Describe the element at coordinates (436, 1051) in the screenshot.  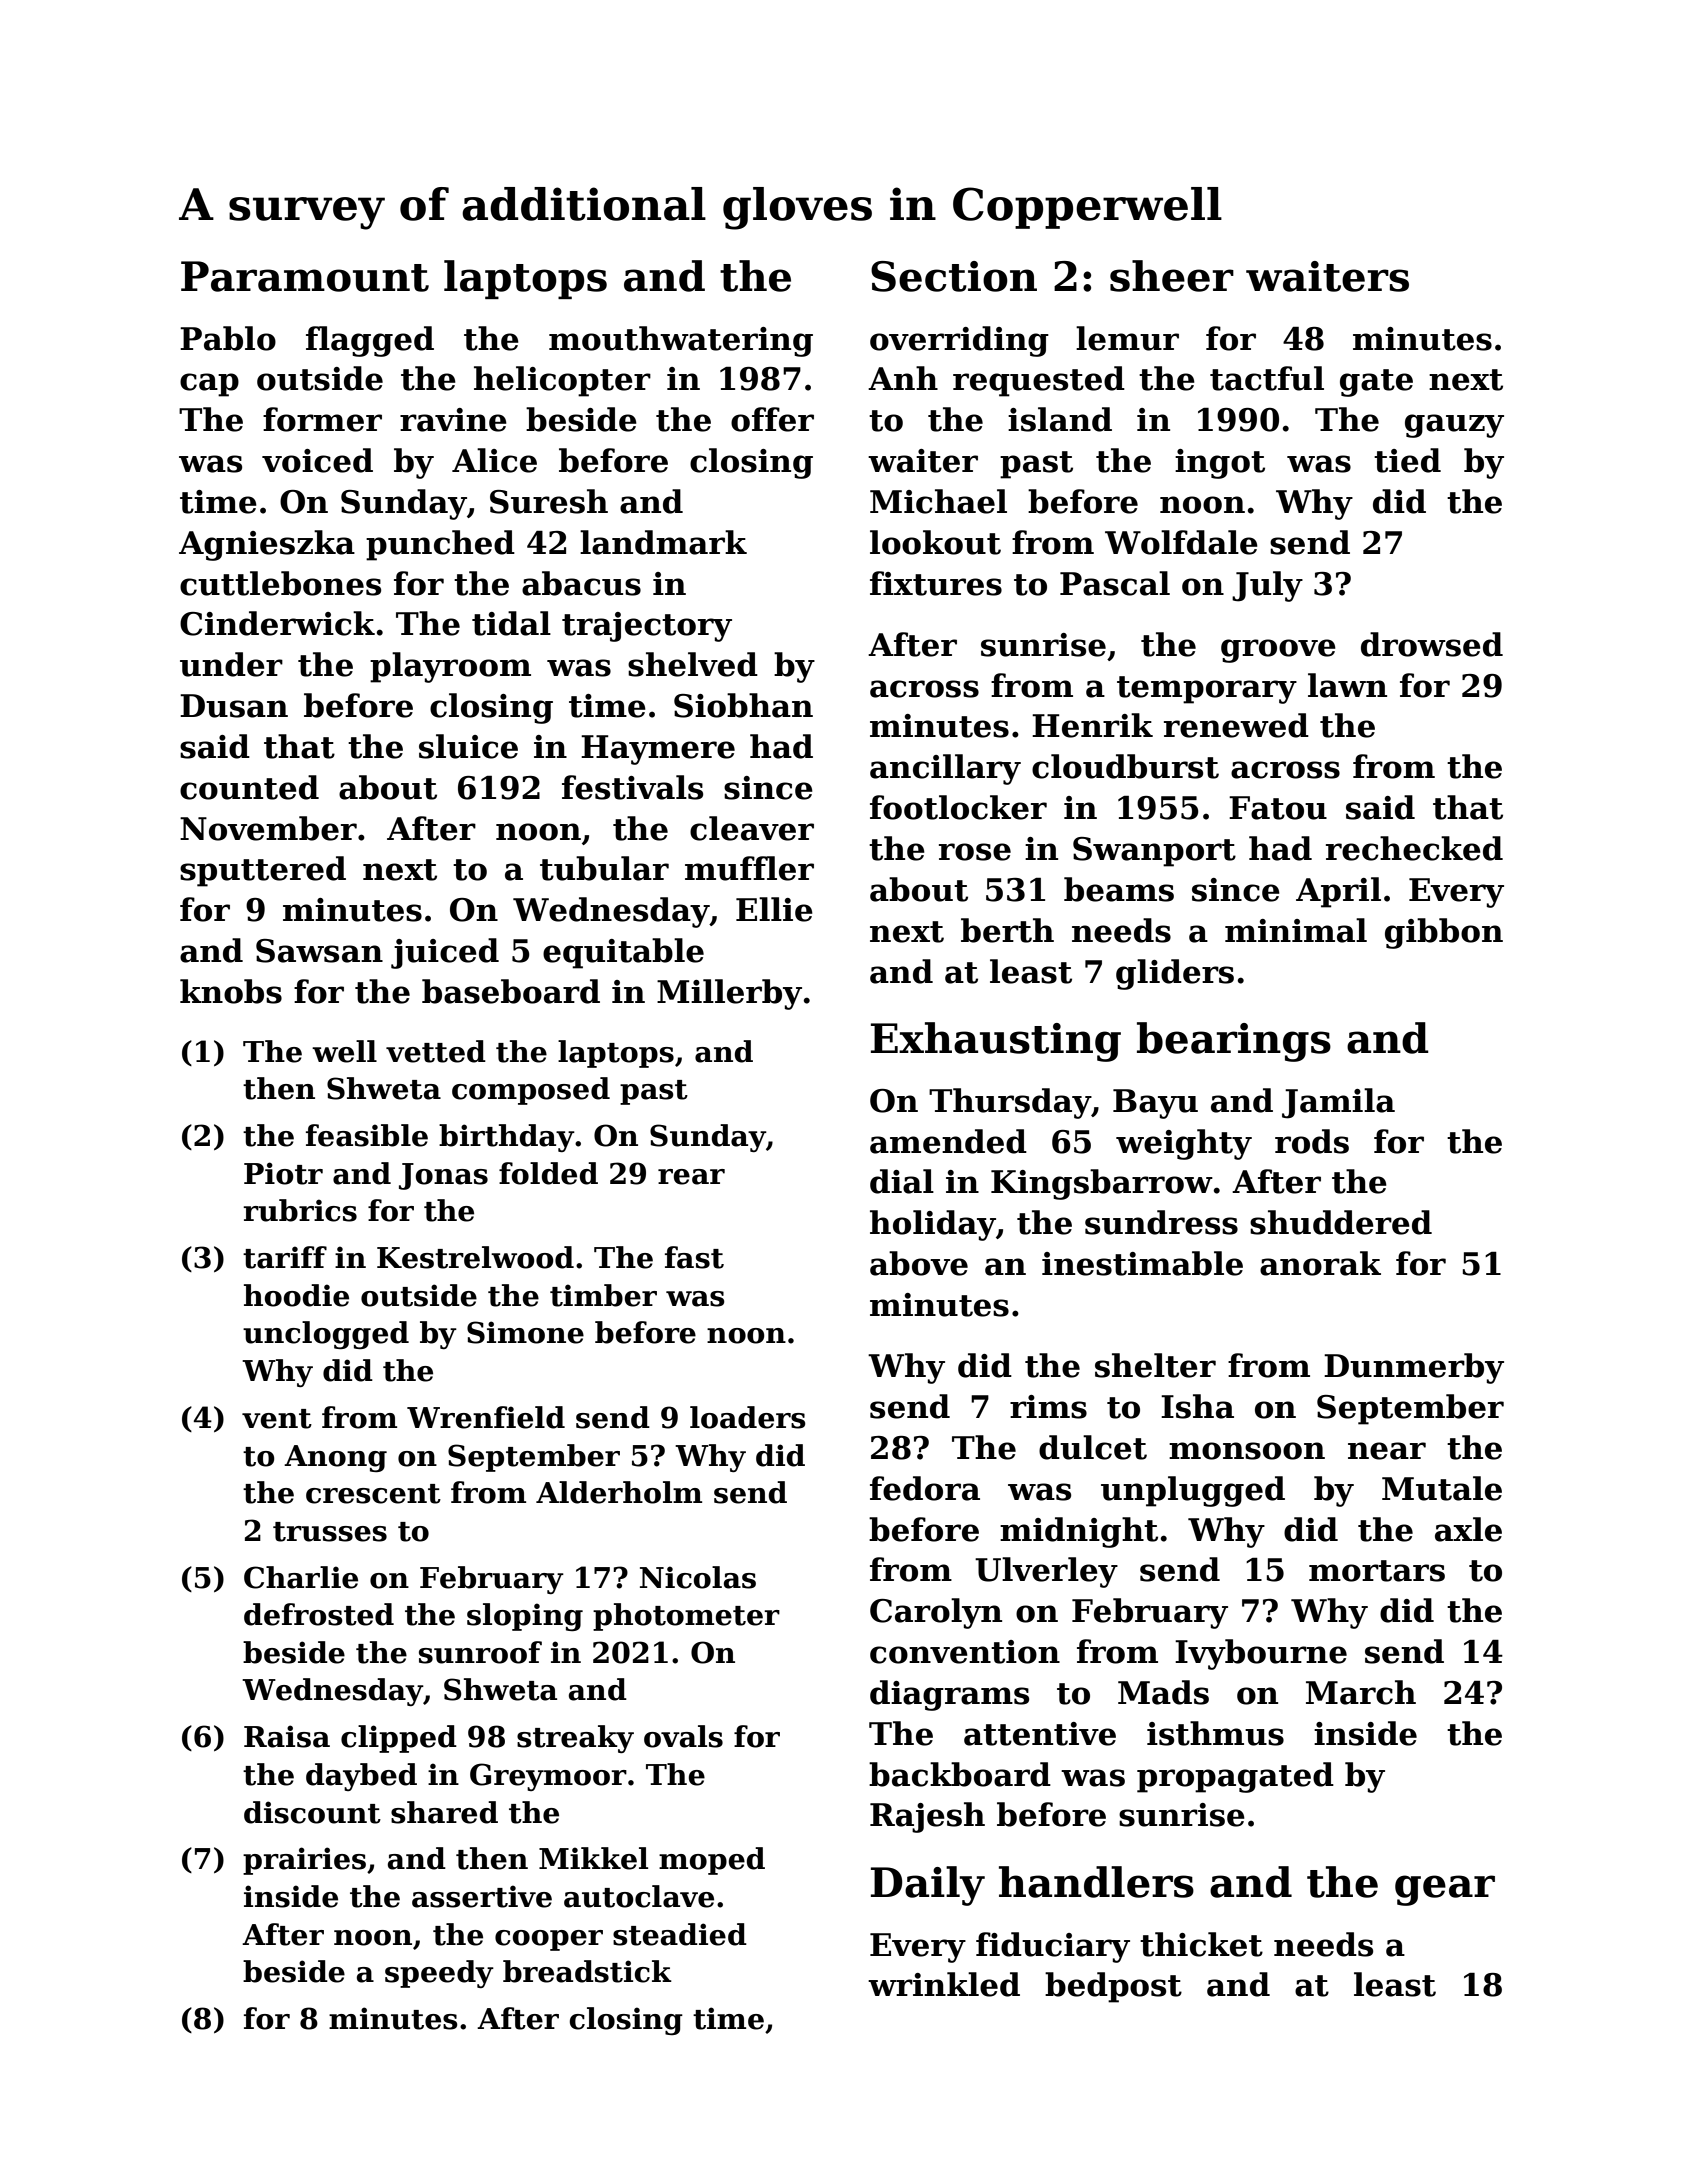
I see `vetted` at that location.
